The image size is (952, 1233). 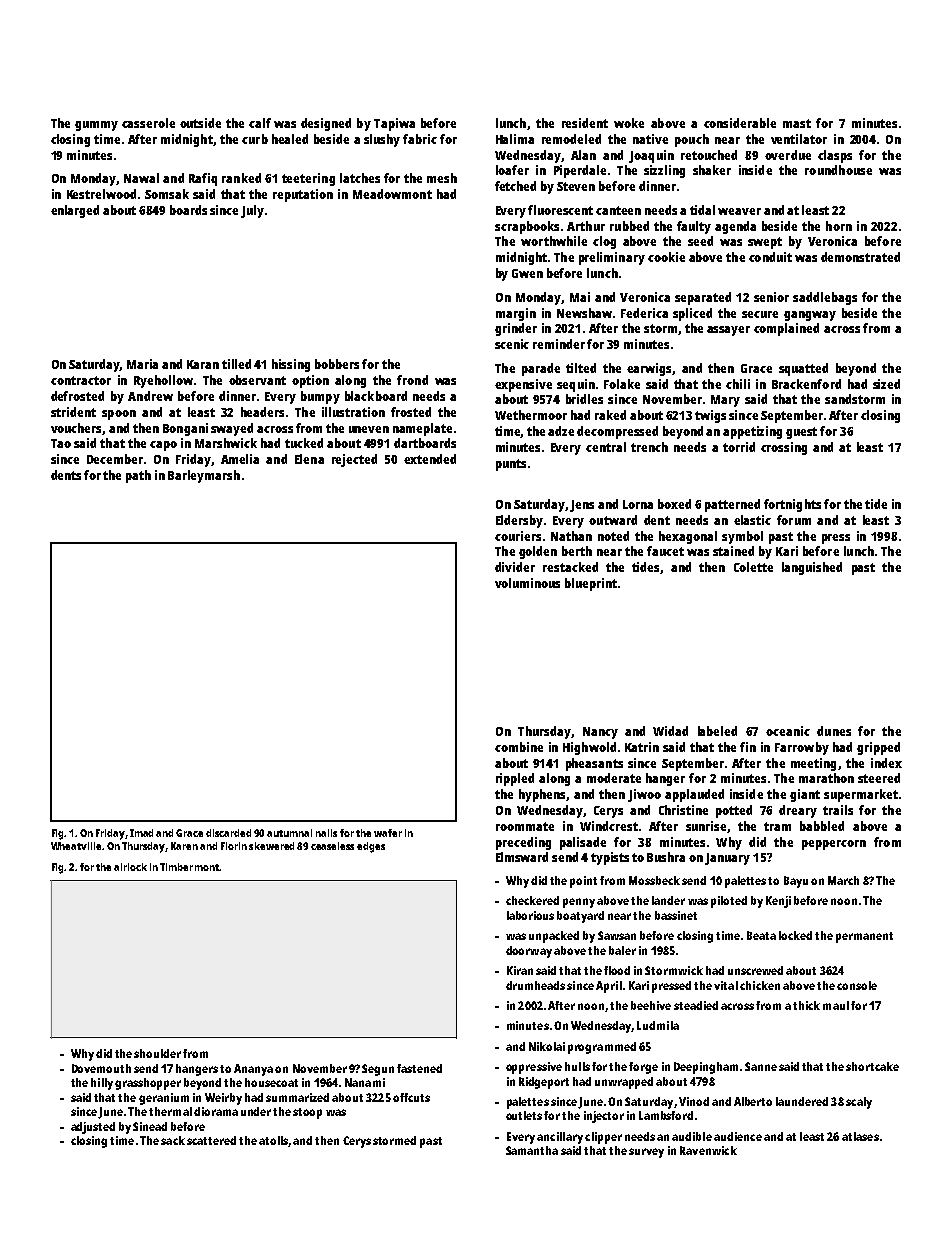 I want to click on calf, so click(x=260, y=123).
